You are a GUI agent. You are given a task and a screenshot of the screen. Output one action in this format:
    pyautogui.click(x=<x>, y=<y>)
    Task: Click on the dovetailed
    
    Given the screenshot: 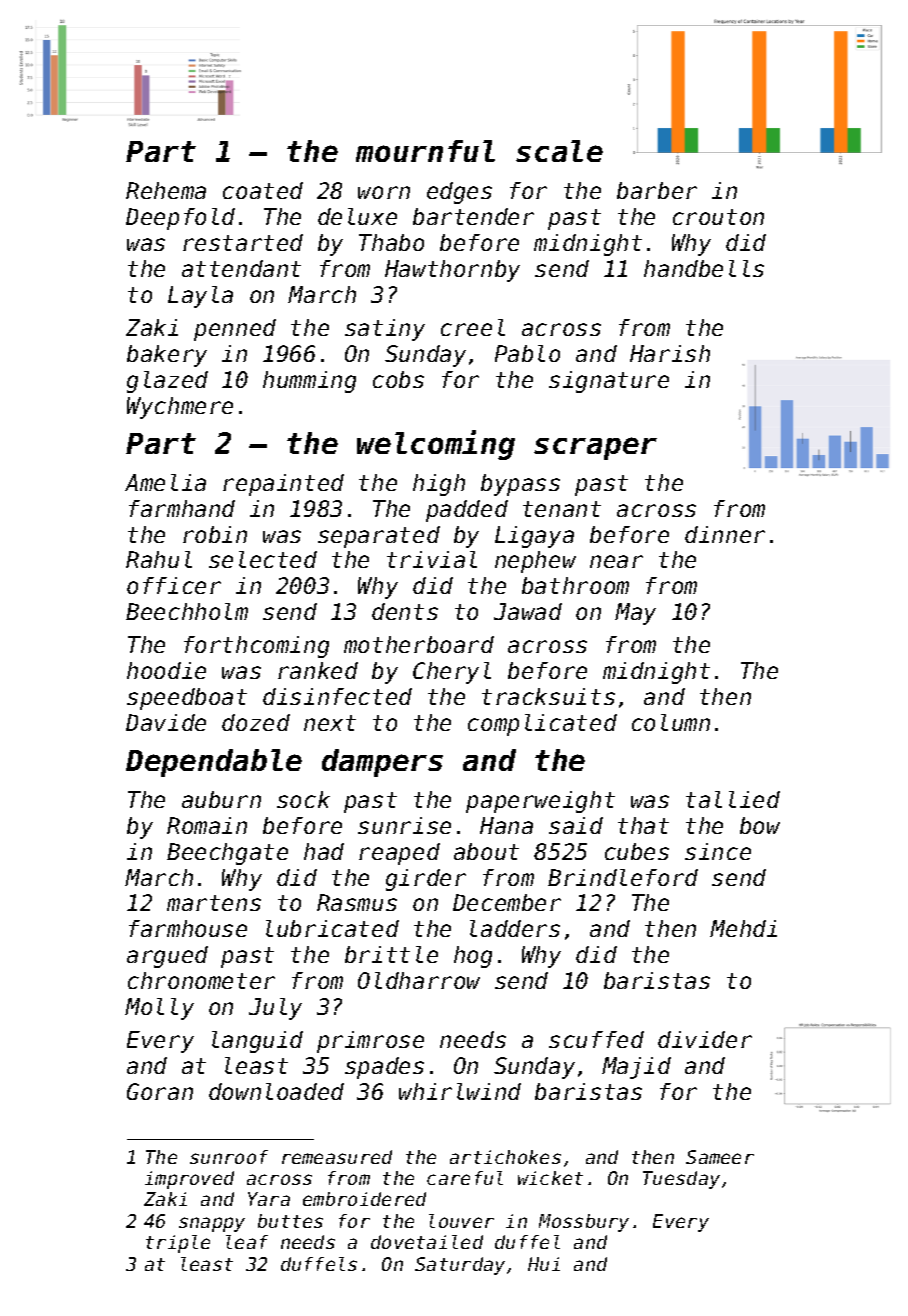 What is the action you would take?
    pyautogui.click(x=427, y=1242)
